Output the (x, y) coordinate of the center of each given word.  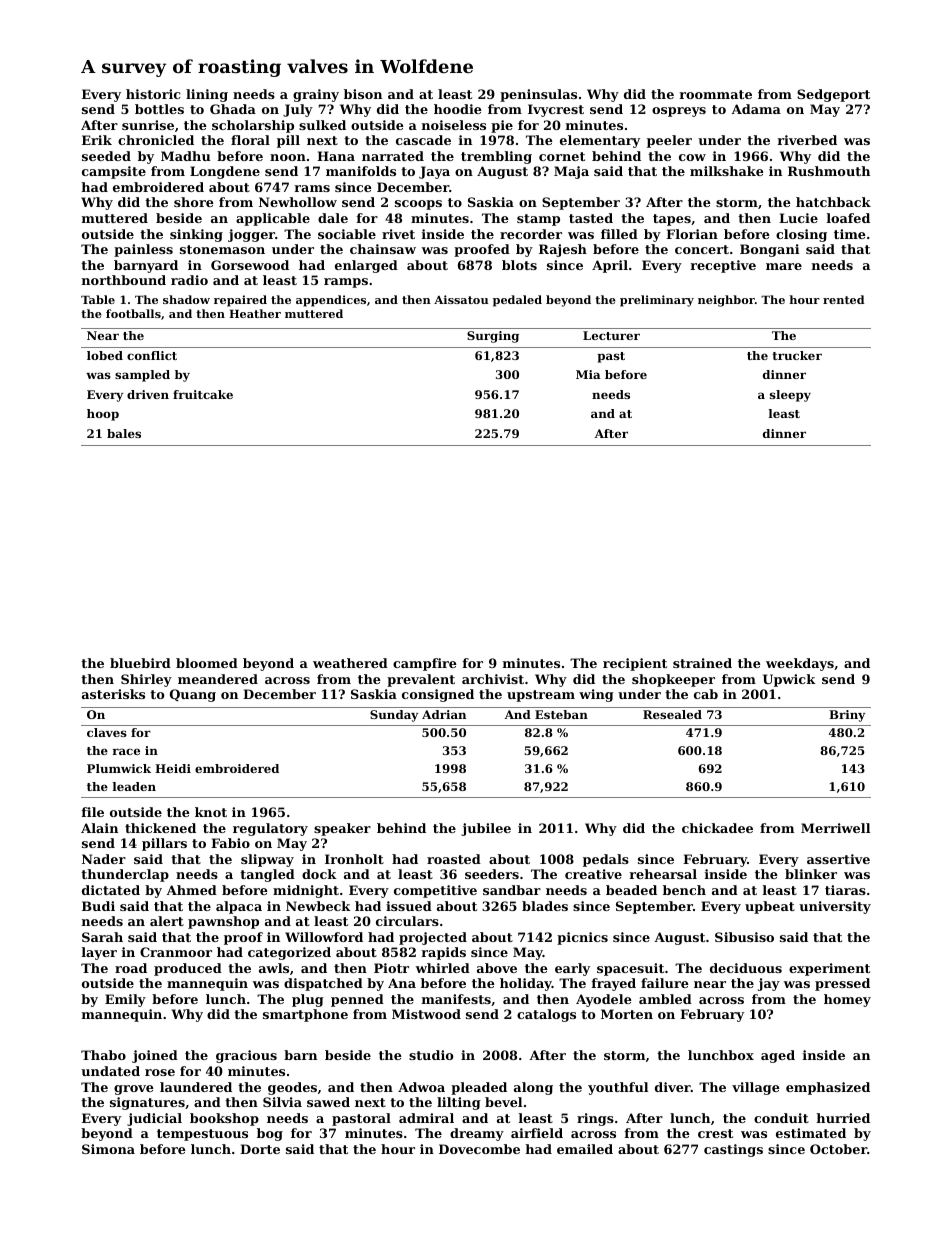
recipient (635, 664)
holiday (526, 984)
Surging (493, 337)
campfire (425, 664)
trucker (797, 355)
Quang (193, 695)
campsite (114, 172)
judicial (154, 1119)
